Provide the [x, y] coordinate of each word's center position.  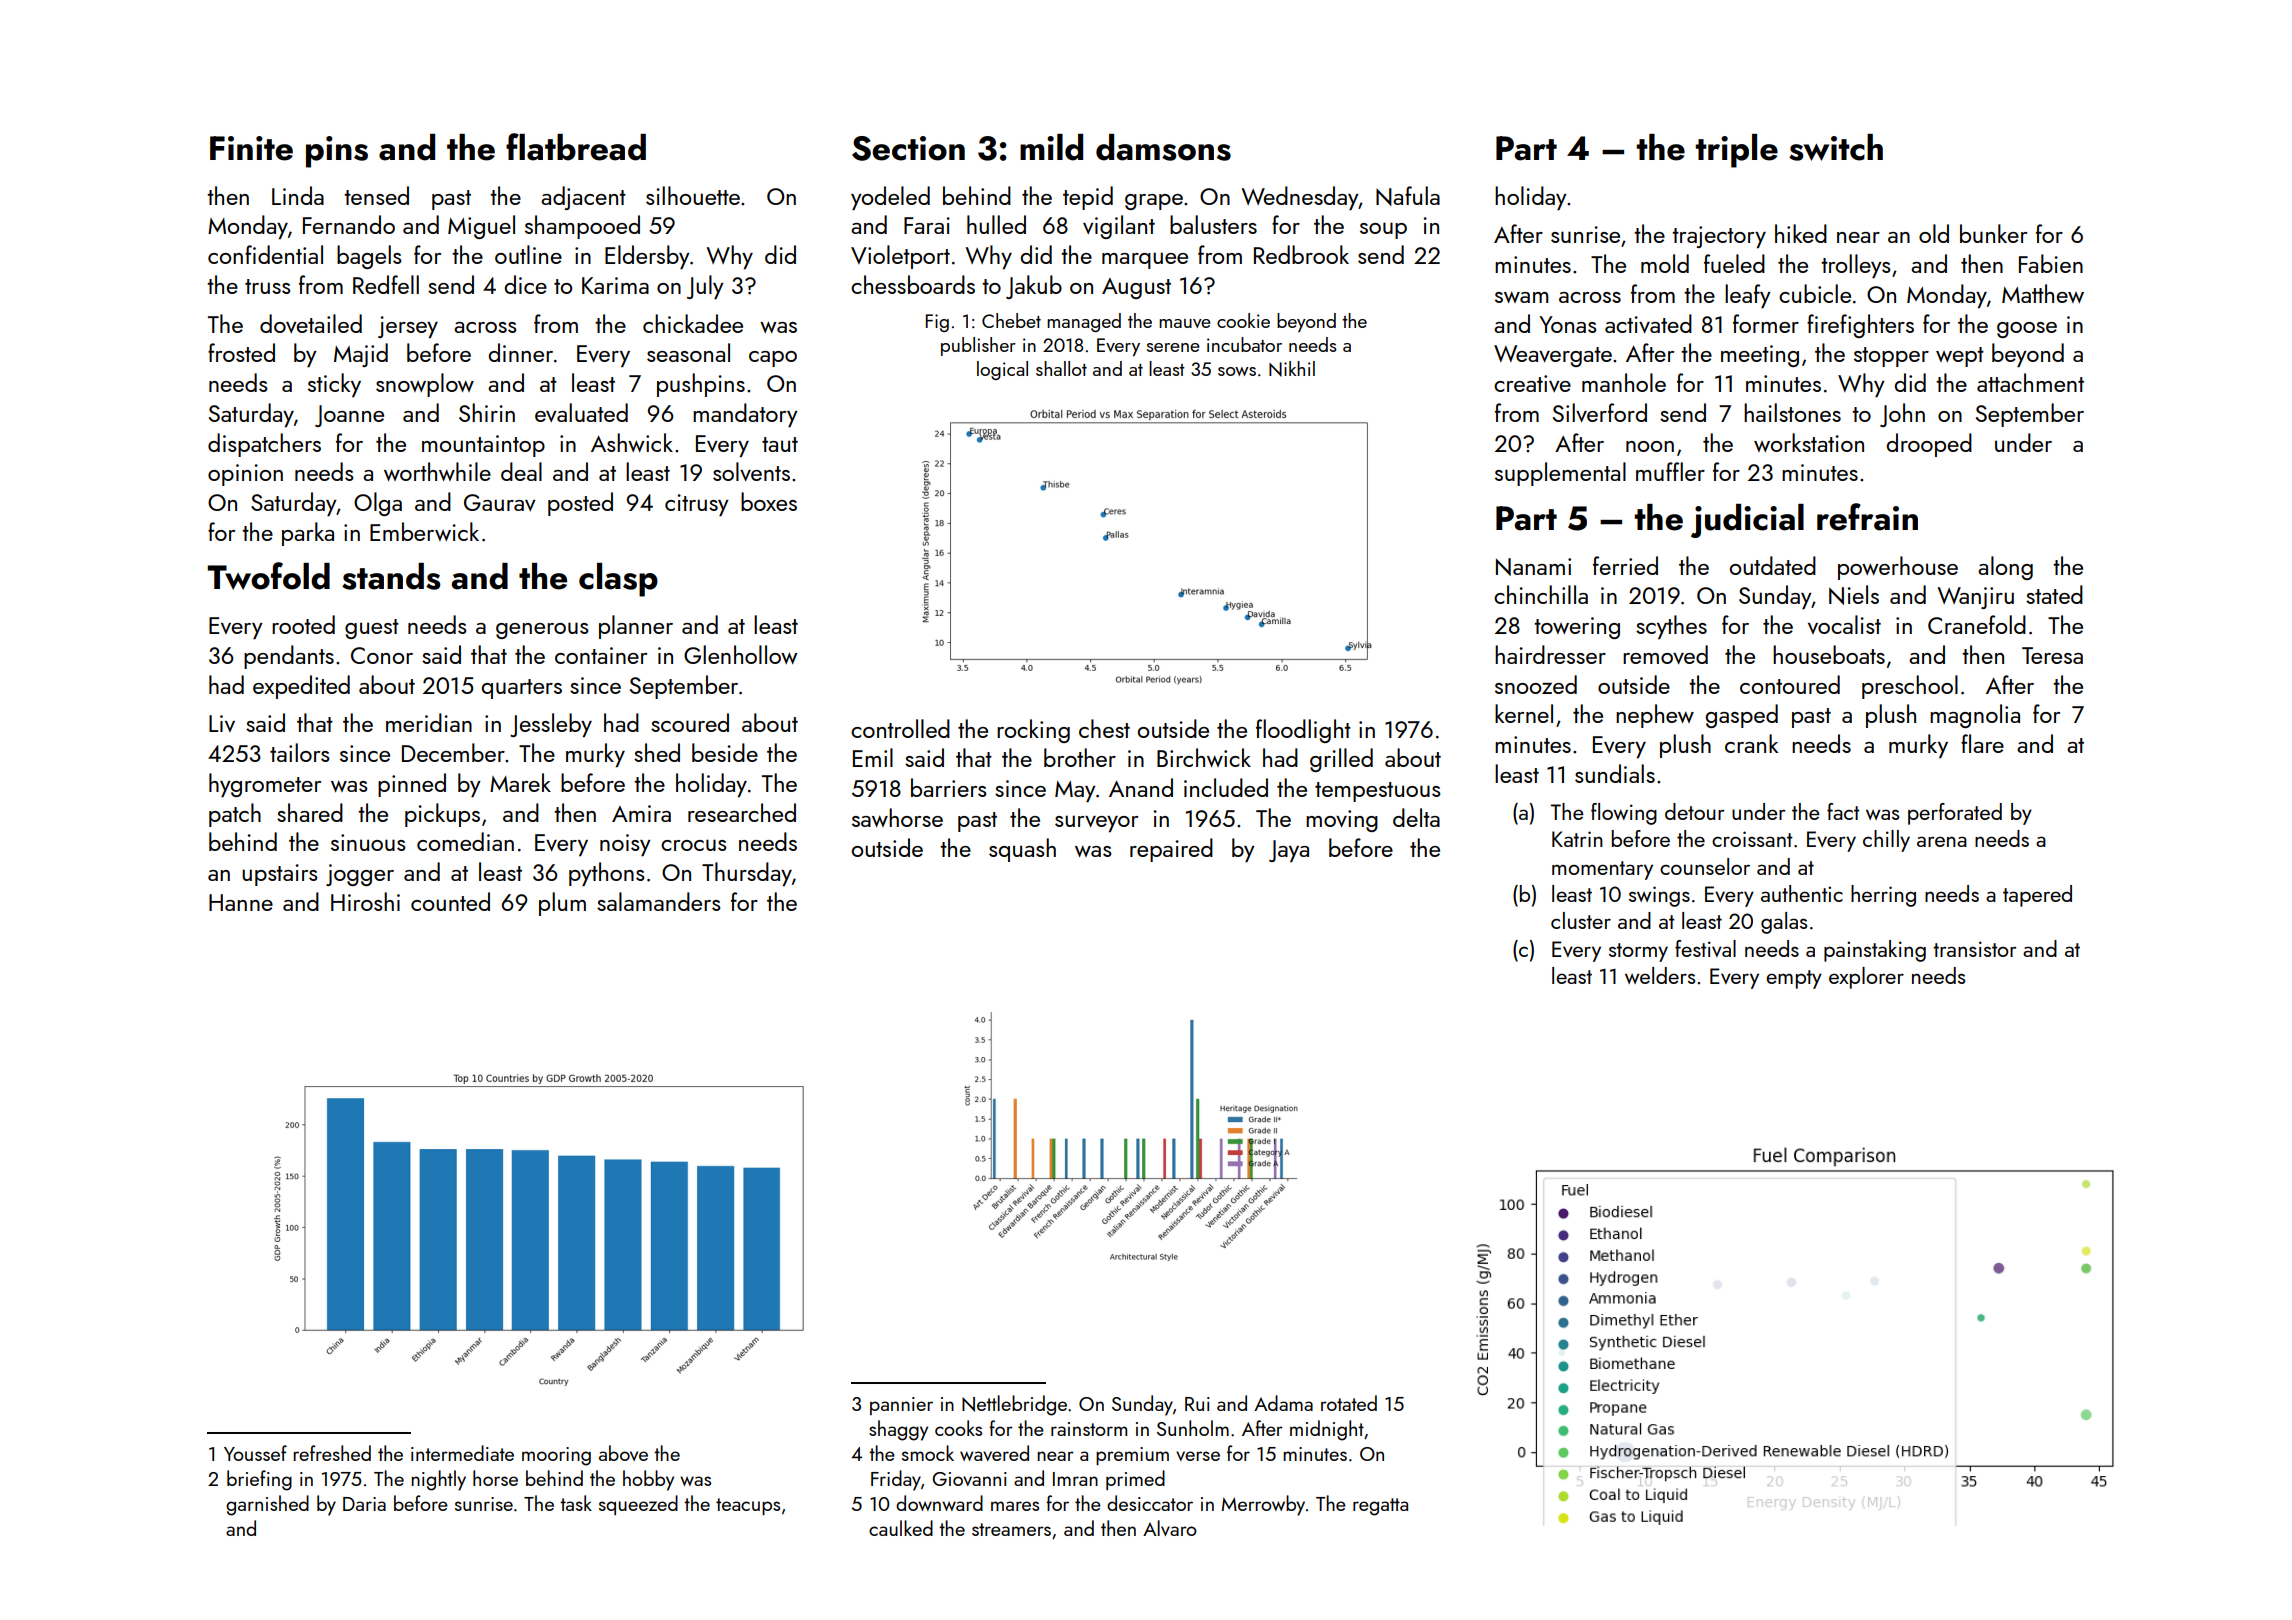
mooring [556, 1456]
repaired [1171, 850]
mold [1665, 263]
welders [1660, 975]
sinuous [368, 842]
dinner [521, 352]
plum [562, 904]
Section [908, 148]
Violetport [900, 257]
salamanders [659, 901]
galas [1784, 923]
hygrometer [265, 785]
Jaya [1289, 851]
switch [1836, 147]
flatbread [576, 147]
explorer [1866, 978]
